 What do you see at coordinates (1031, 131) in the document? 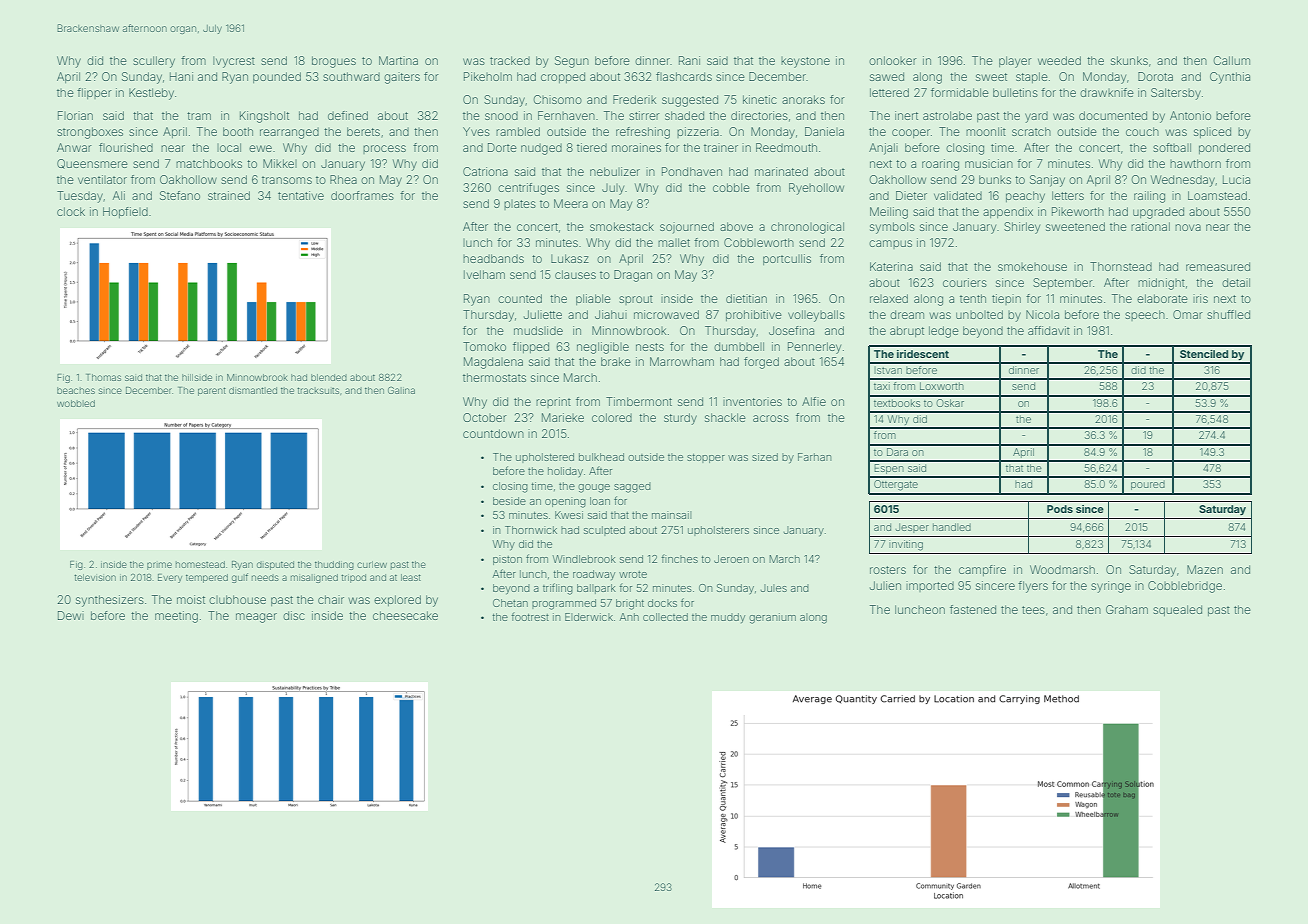
I see `scratch` at bounding box center [1031, 131].
